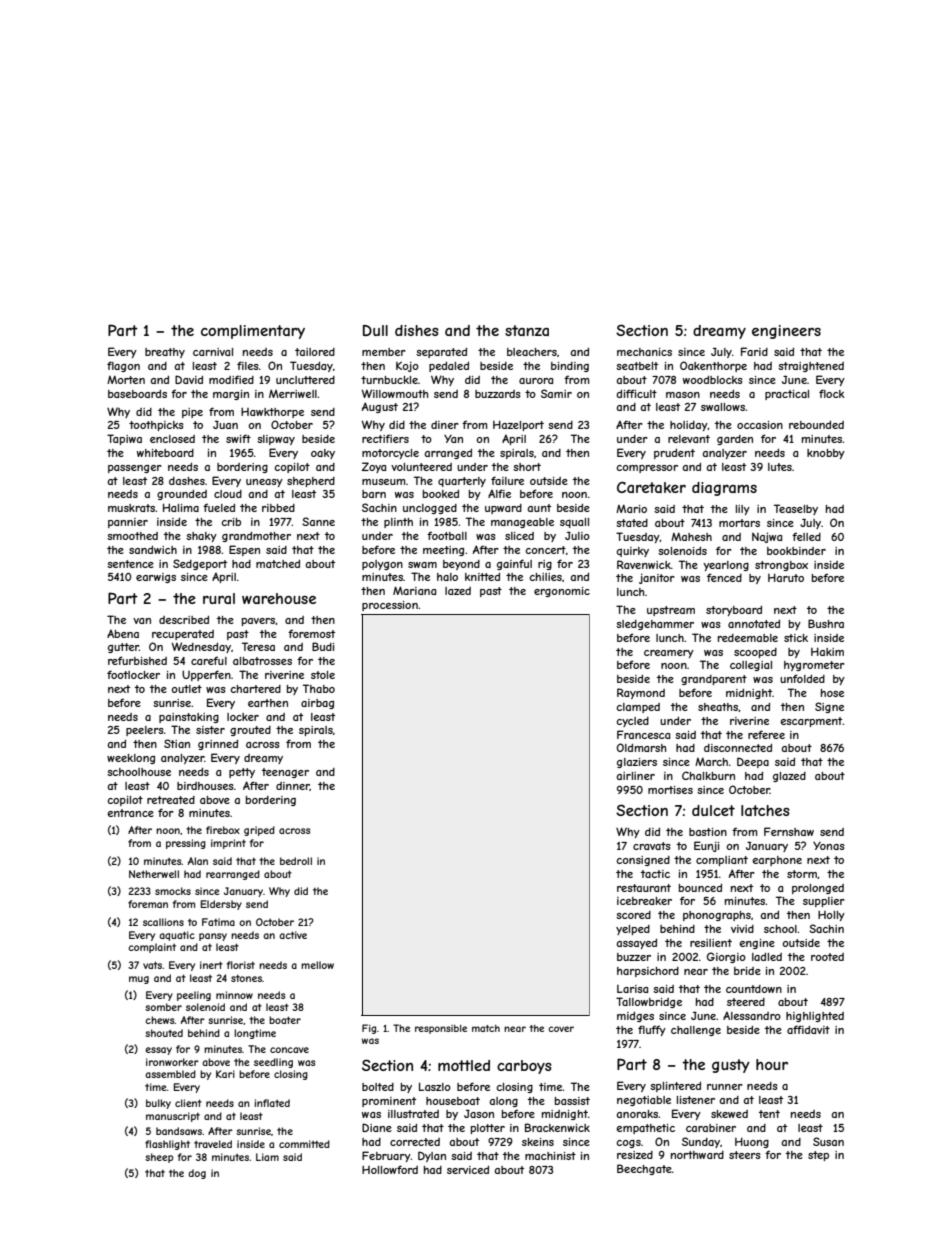 The image size is (952, 1233). Describe the element at coordinates (754, 351) in the image. I see `Farid` at that location.
